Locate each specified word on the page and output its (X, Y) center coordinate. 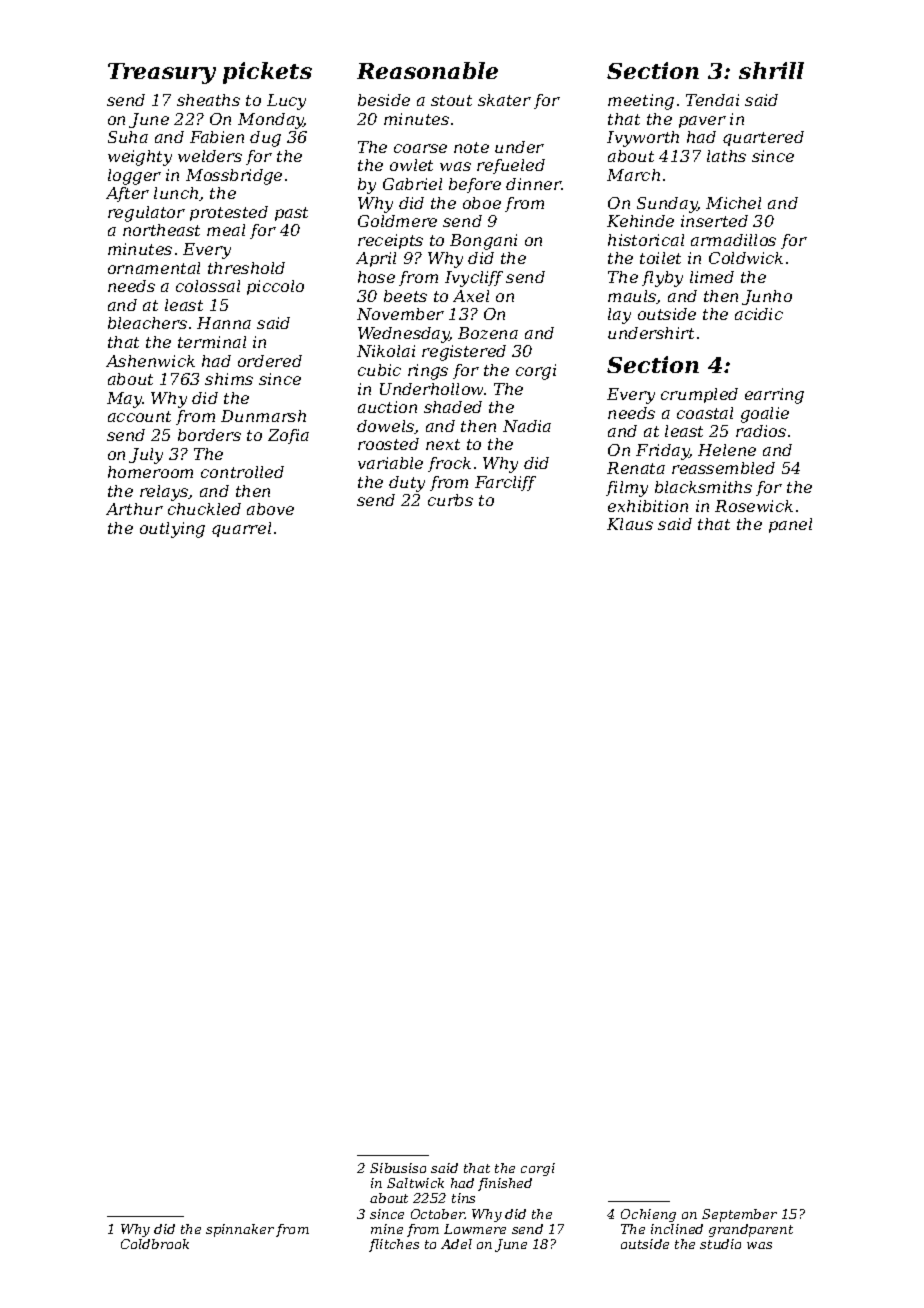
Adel (456, 1244)
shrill (771, 70)
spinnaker (240, 1230)
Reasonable (427, 70)
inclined (677, 1229)
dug (265, 139)
